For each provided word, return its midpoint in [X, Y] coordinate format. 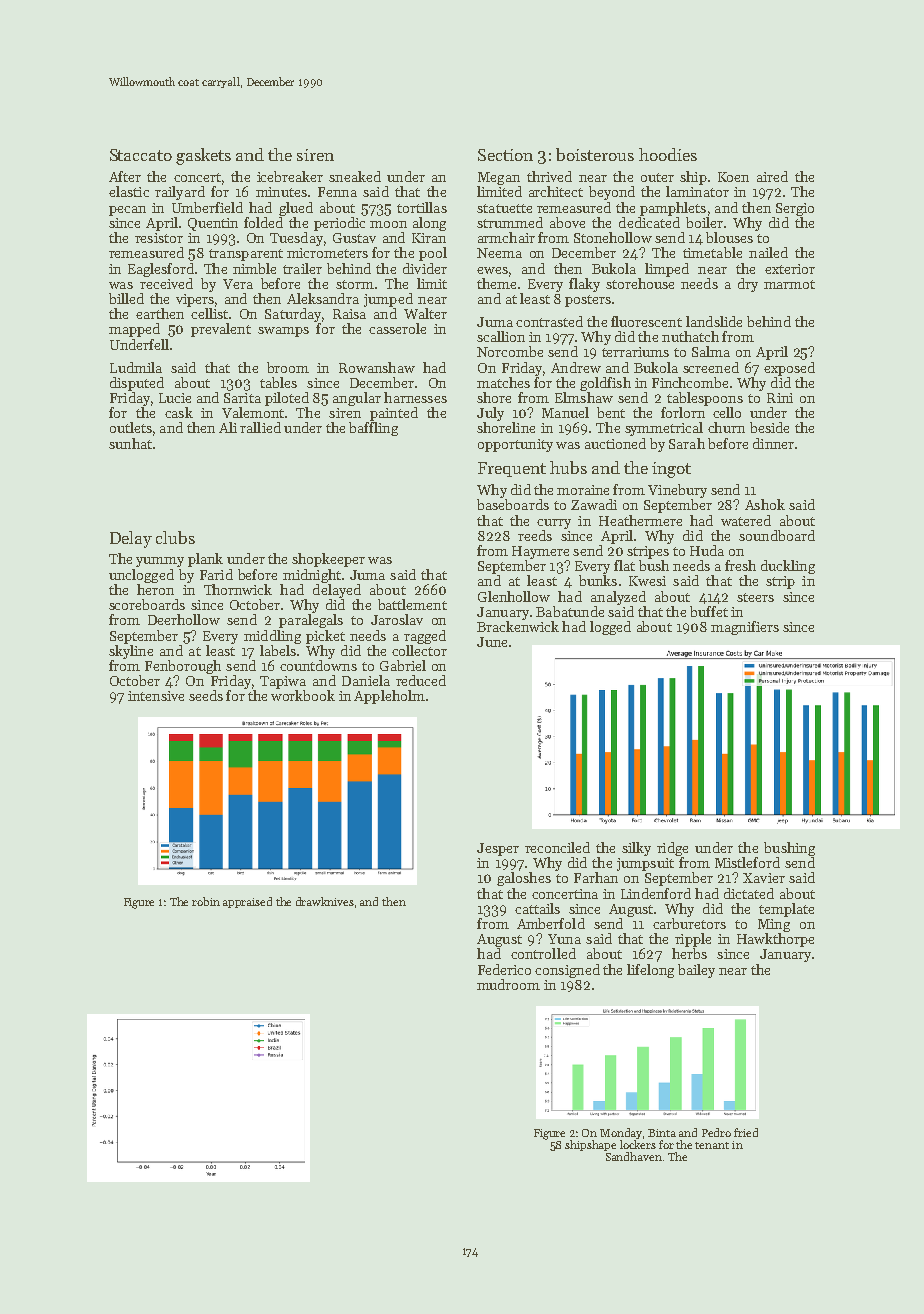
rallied [260, 427]
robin [206, 901]
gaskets [203, 156]
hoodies [668, 154]
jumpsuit [645, 864]
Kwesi [647, 581]
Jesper [498, 849]
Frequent [512, 469]
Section [505, 155]
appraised [247, 902]
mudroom [508, 984]
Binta [662, 1133]
